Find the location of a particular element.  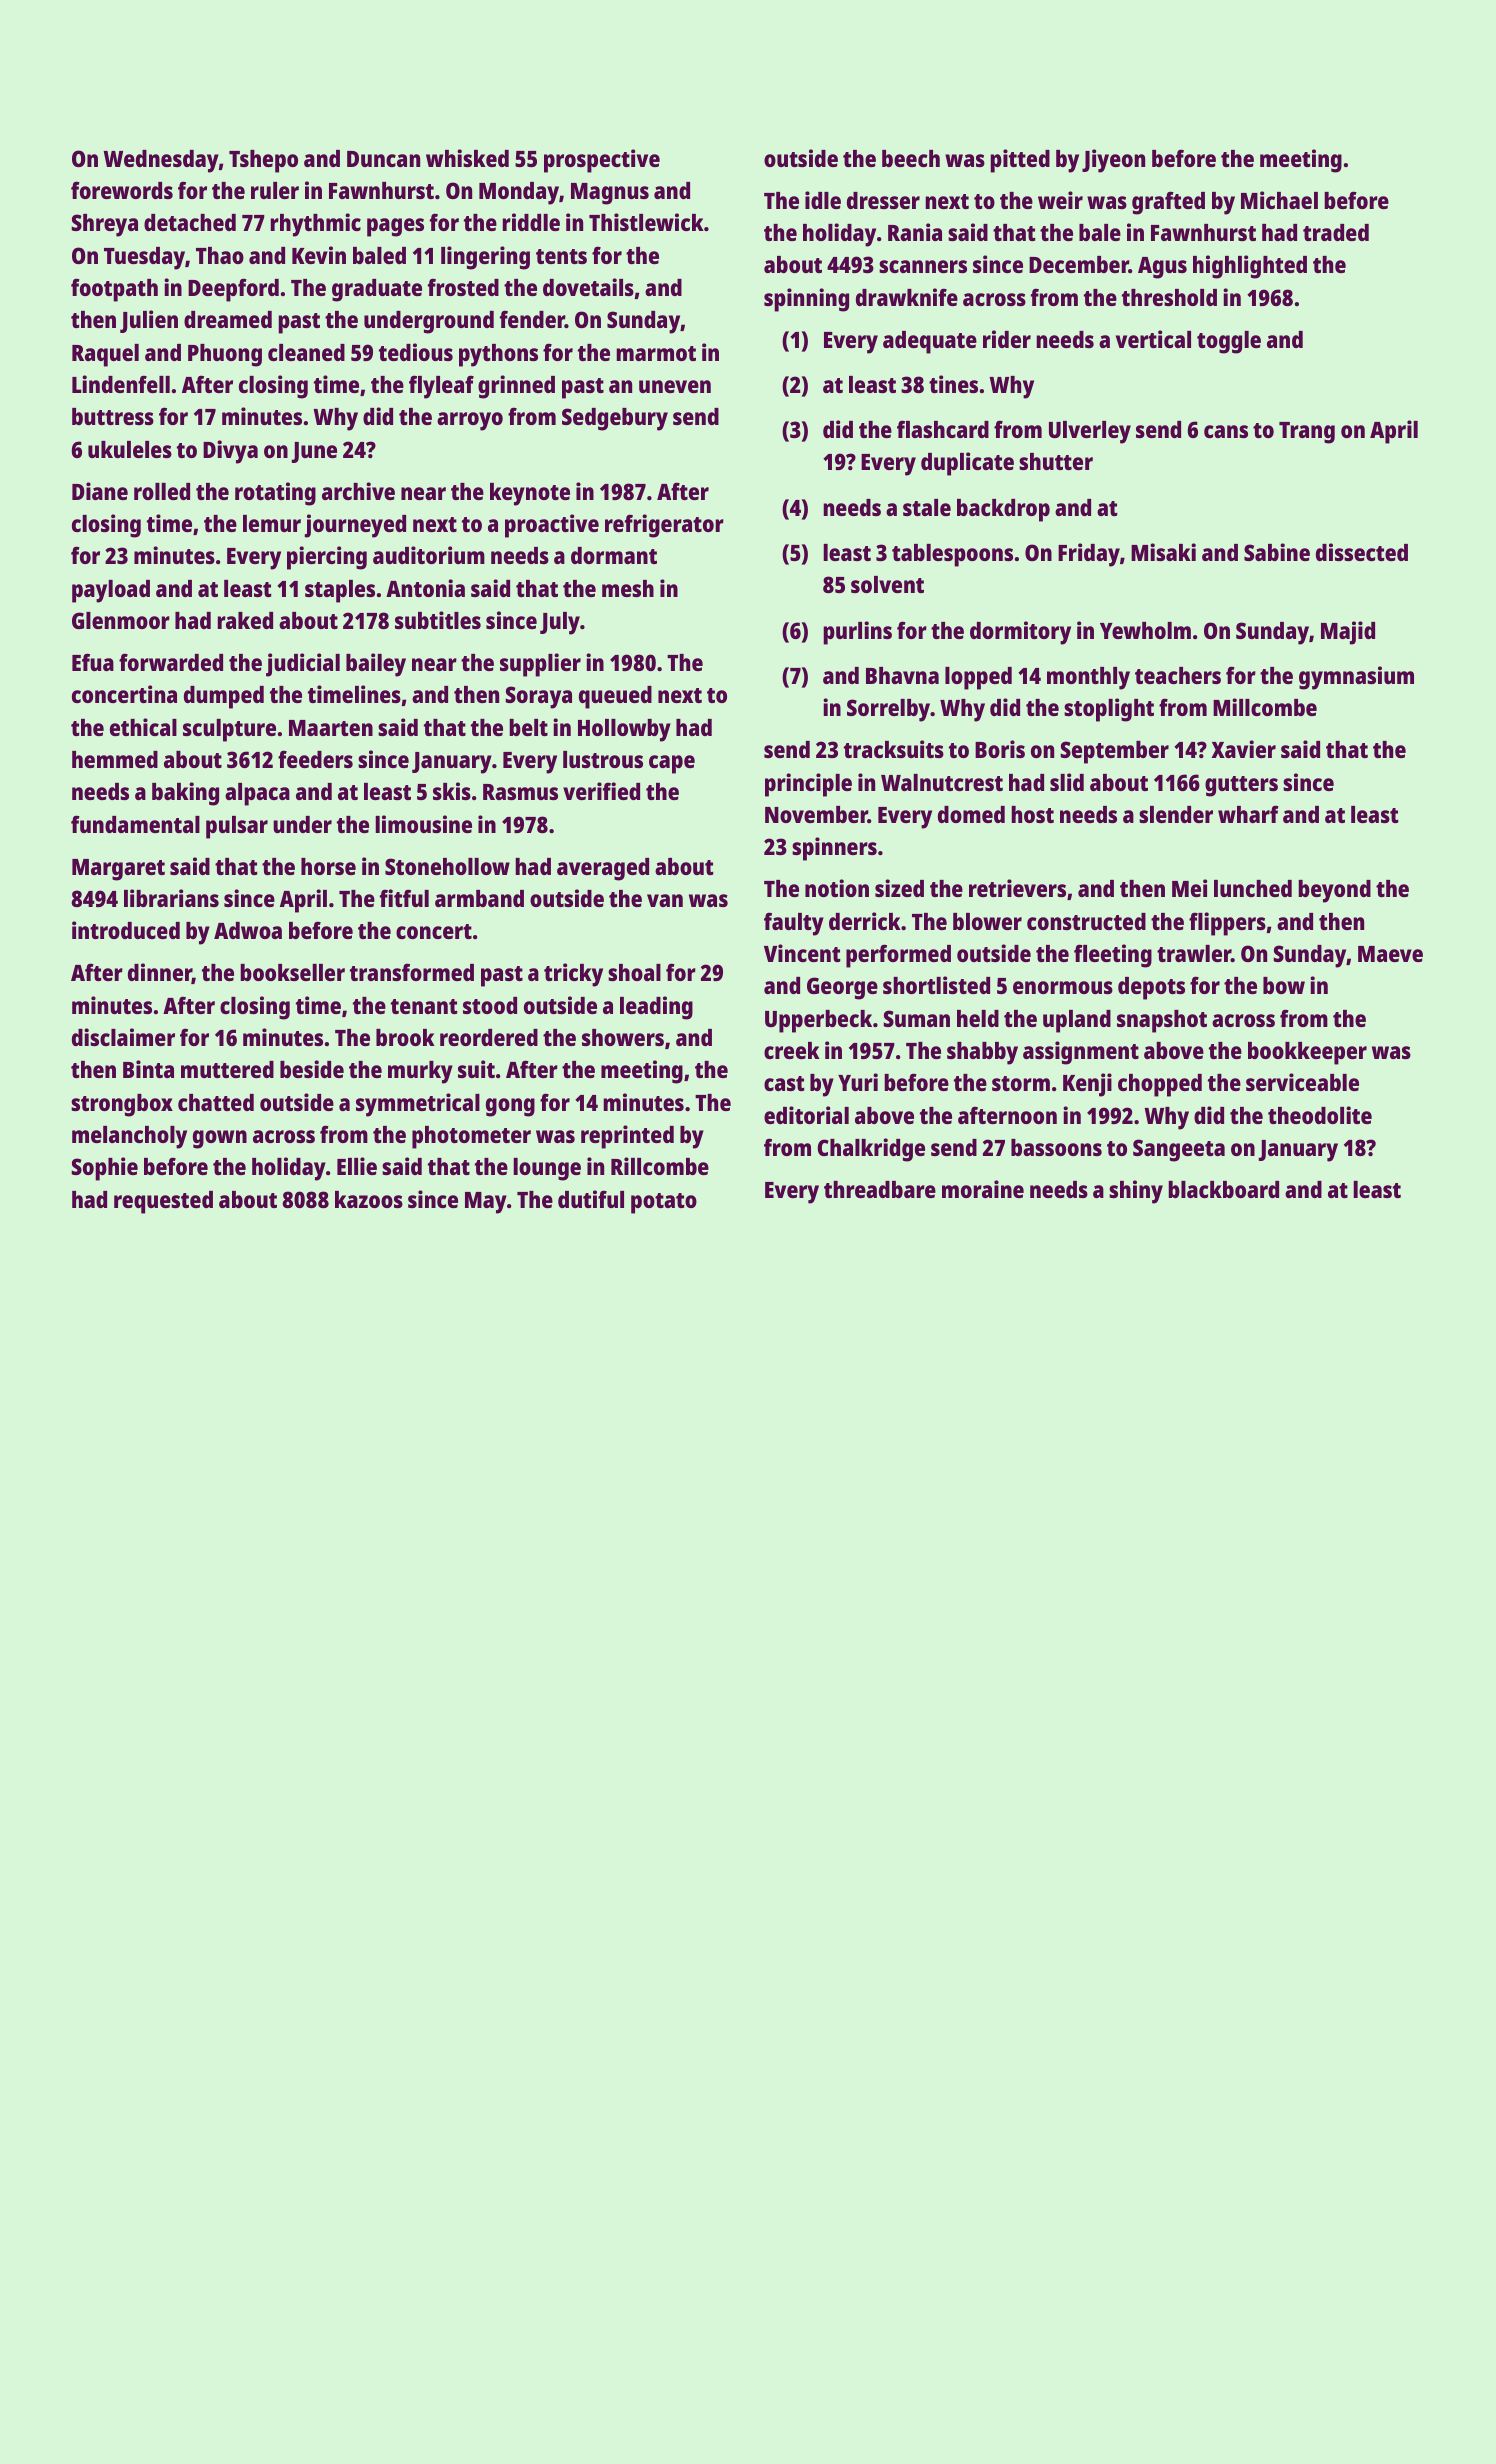

bookseller is located at coordinates (292, 972).
